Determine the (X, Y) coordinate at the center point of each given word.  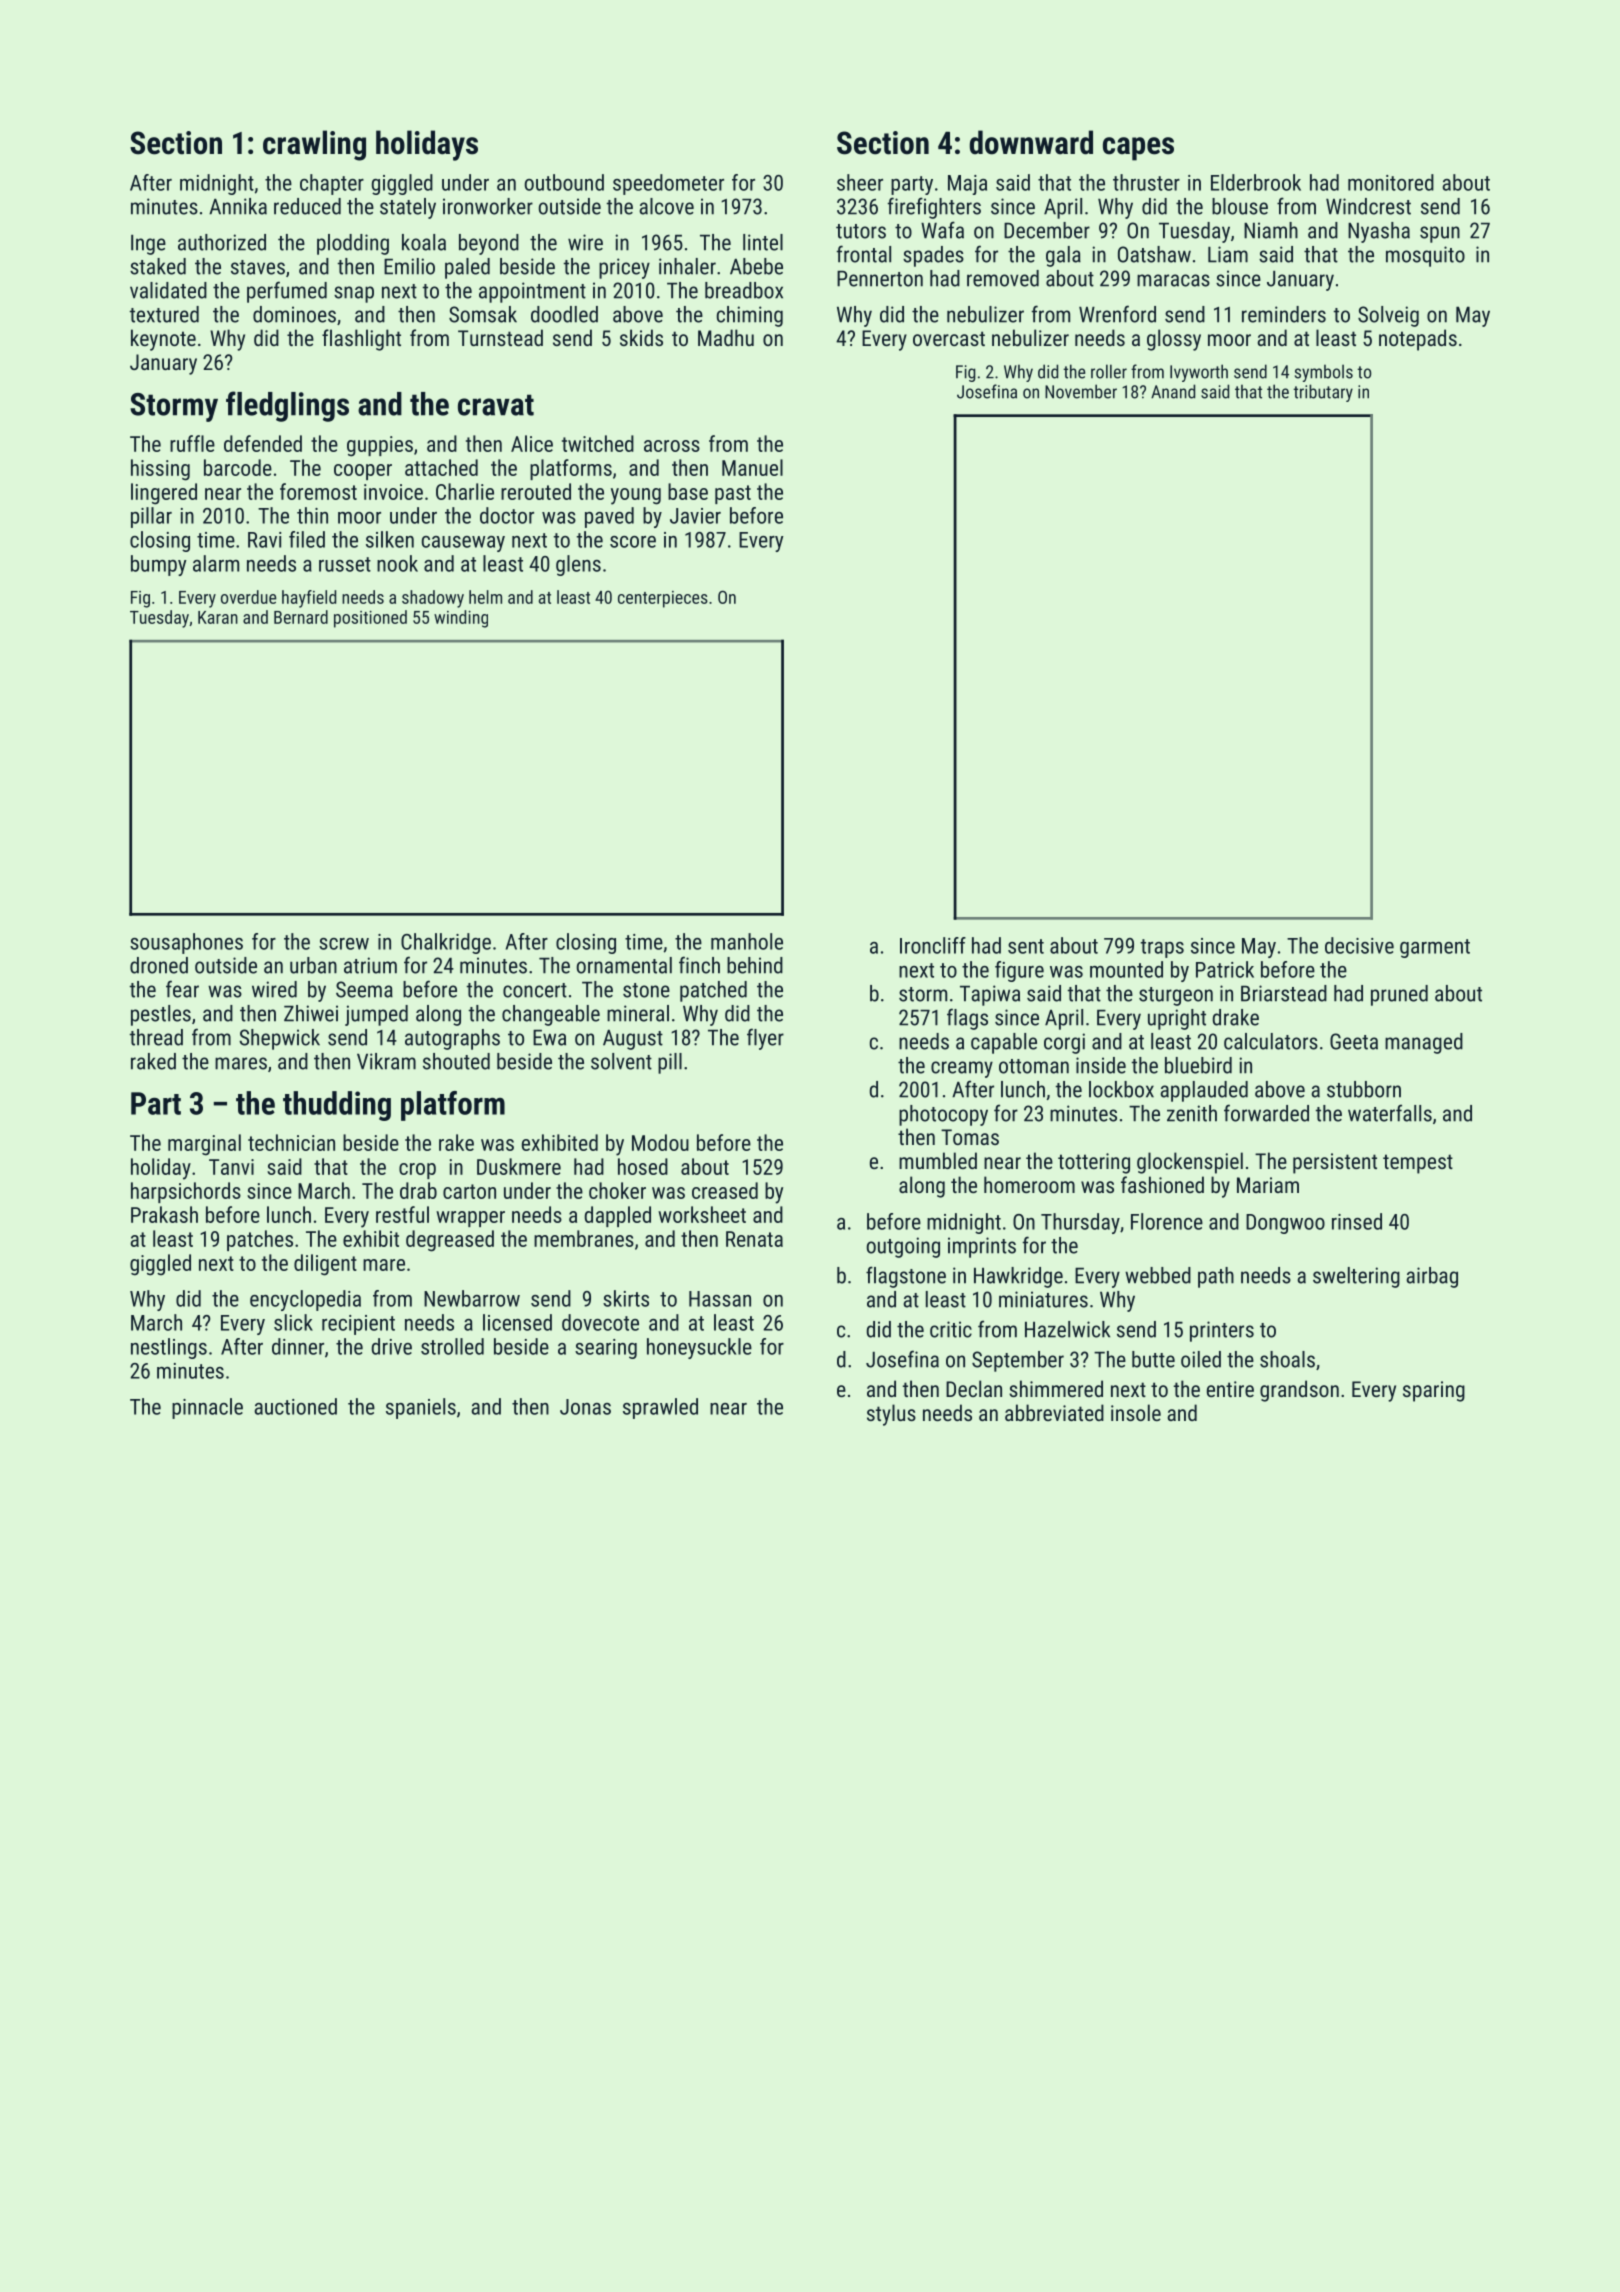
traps (1162, 948)
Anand (1173, 391)
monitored (1391, 182)
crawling (314, 145)
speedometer (668, 184)
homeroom (1029, 1184)
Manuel (752, 467)
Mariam (1268, 1185)
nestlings (169, 1348)
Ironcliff (933, 945)
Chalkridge (446, 943)
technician (291, 1142)
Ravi (264, 540)
